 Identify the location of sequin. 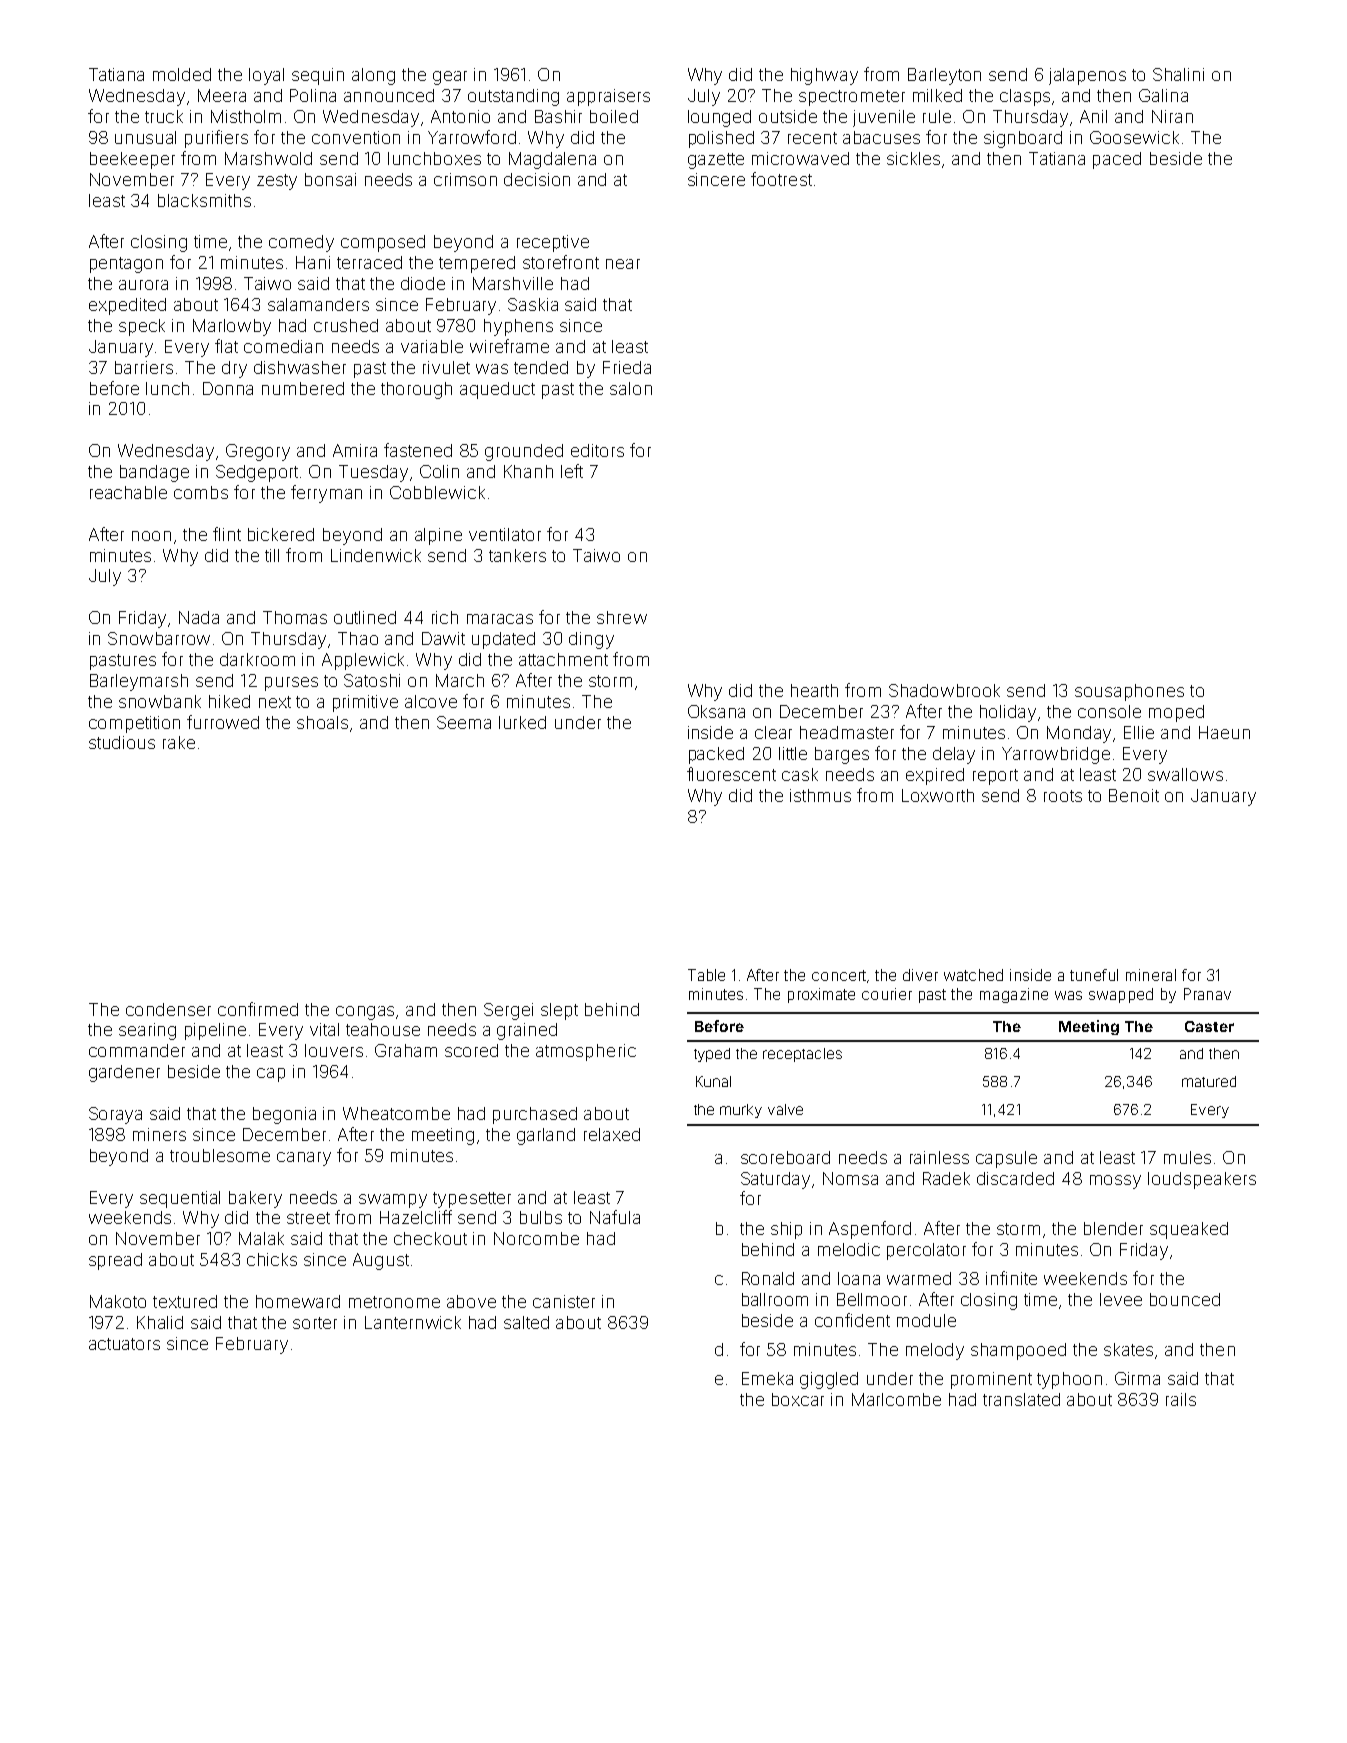
(318, 76).
